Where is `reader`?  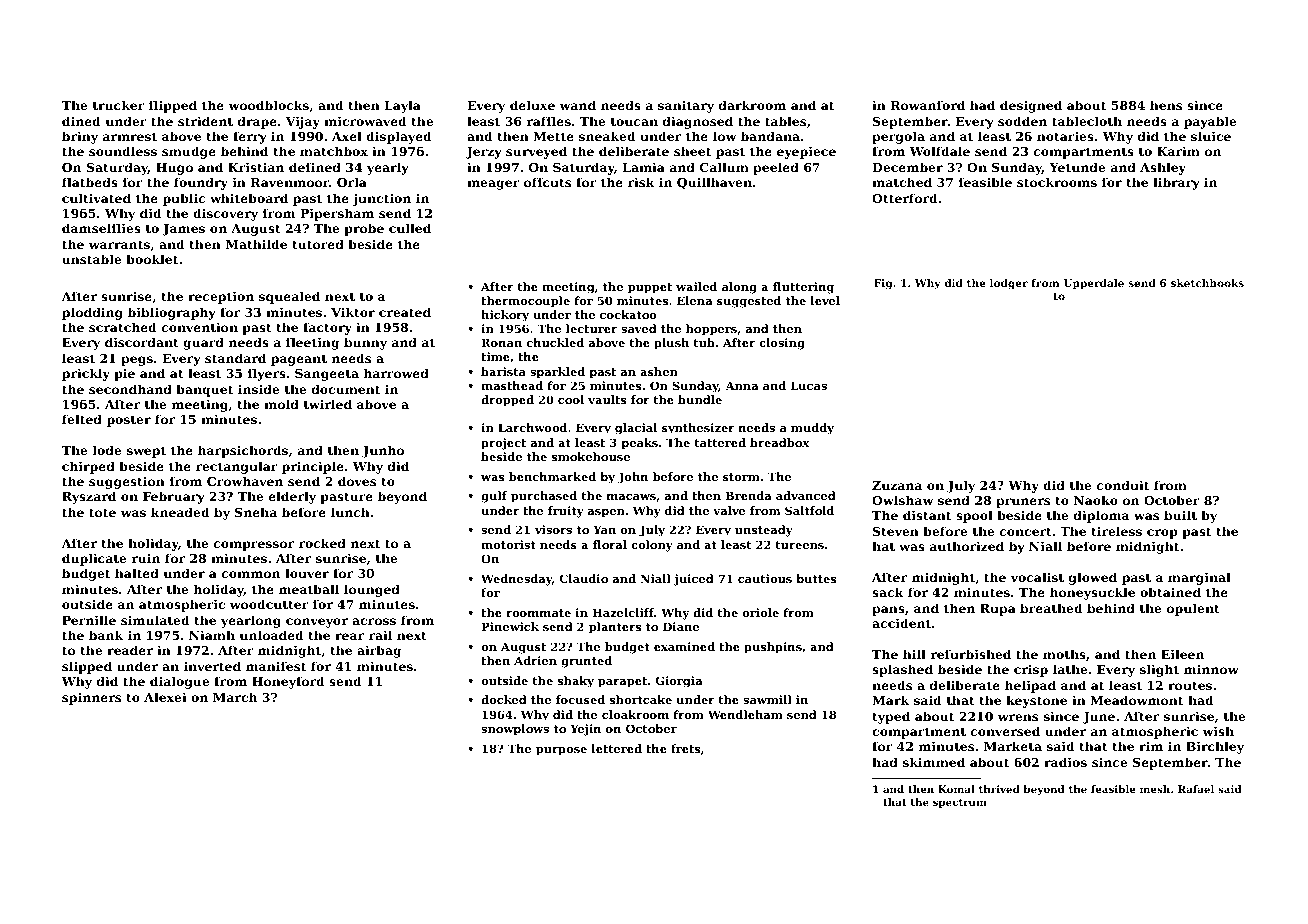
reader is located at coordinates (130, 650).
